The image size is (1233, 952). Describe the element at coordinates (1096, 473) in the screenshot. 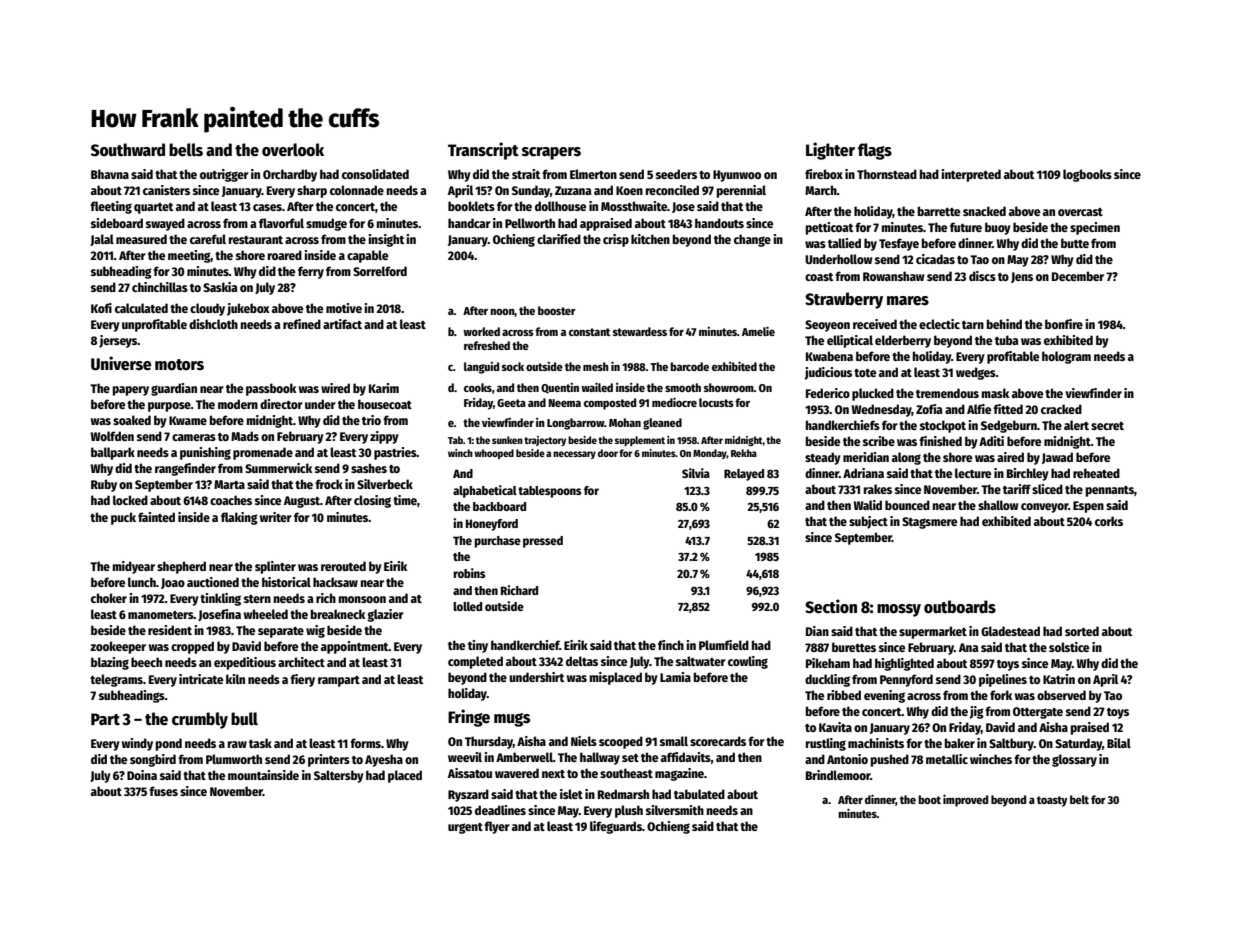

I see `reheated` at that location.
